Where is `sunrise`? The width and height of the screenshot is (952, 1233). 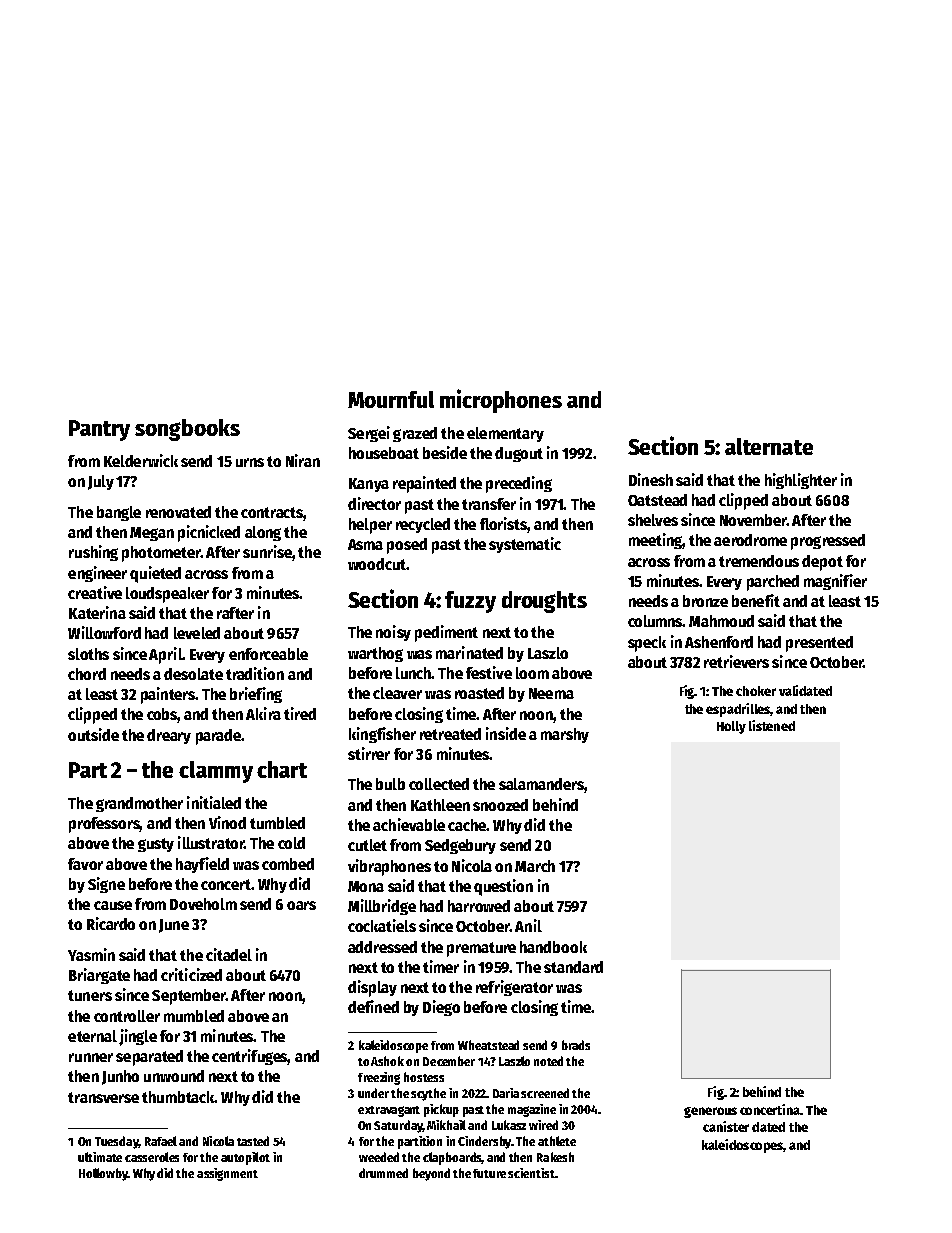 sunrise is located at coordinates (267, 551).
